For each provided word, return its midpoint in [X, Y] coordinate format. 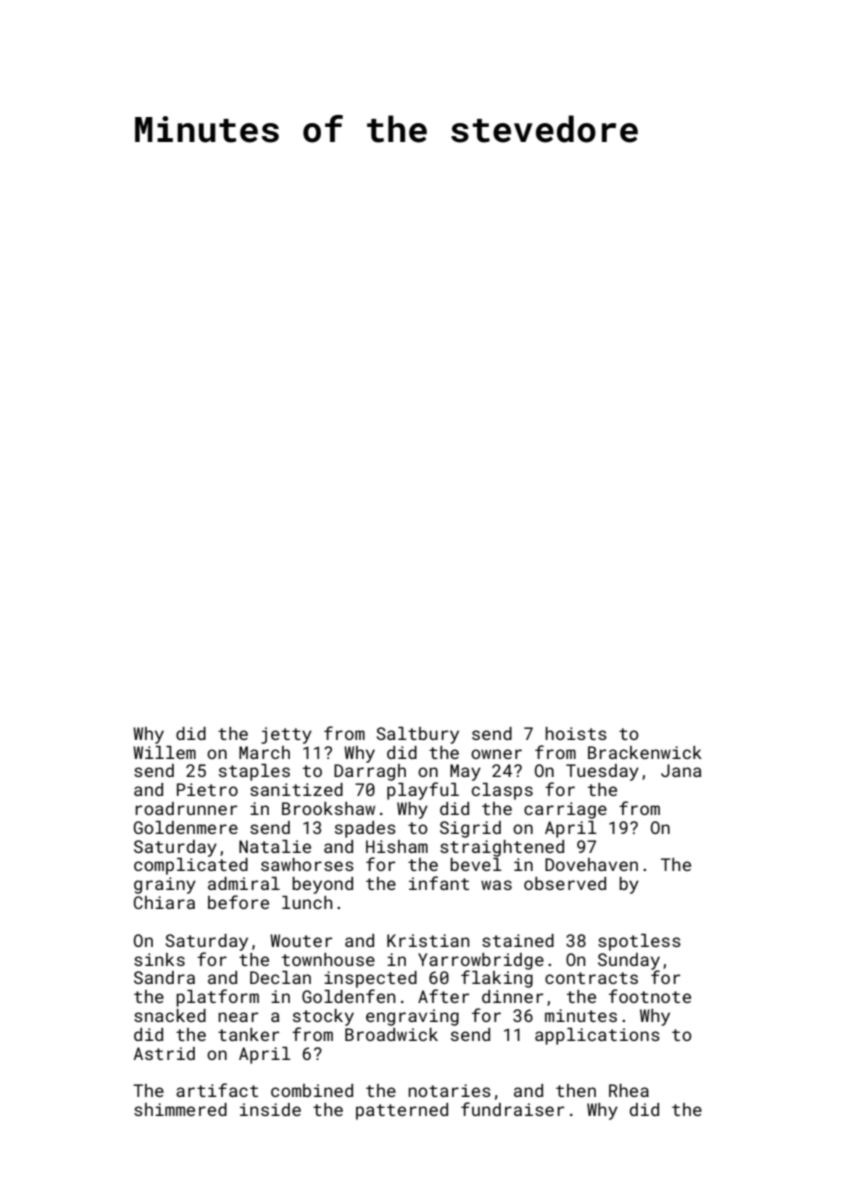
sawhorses [307, 864]
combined [312, 1090]
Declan [280, 977]
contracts [591, 978]
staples [254, 772]
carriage [565, 810]
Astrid [164, 1053]
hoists [576, 733]
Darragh [370, 772]
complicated [191, 866]
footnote [650, 996]
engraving [412, 1017]
